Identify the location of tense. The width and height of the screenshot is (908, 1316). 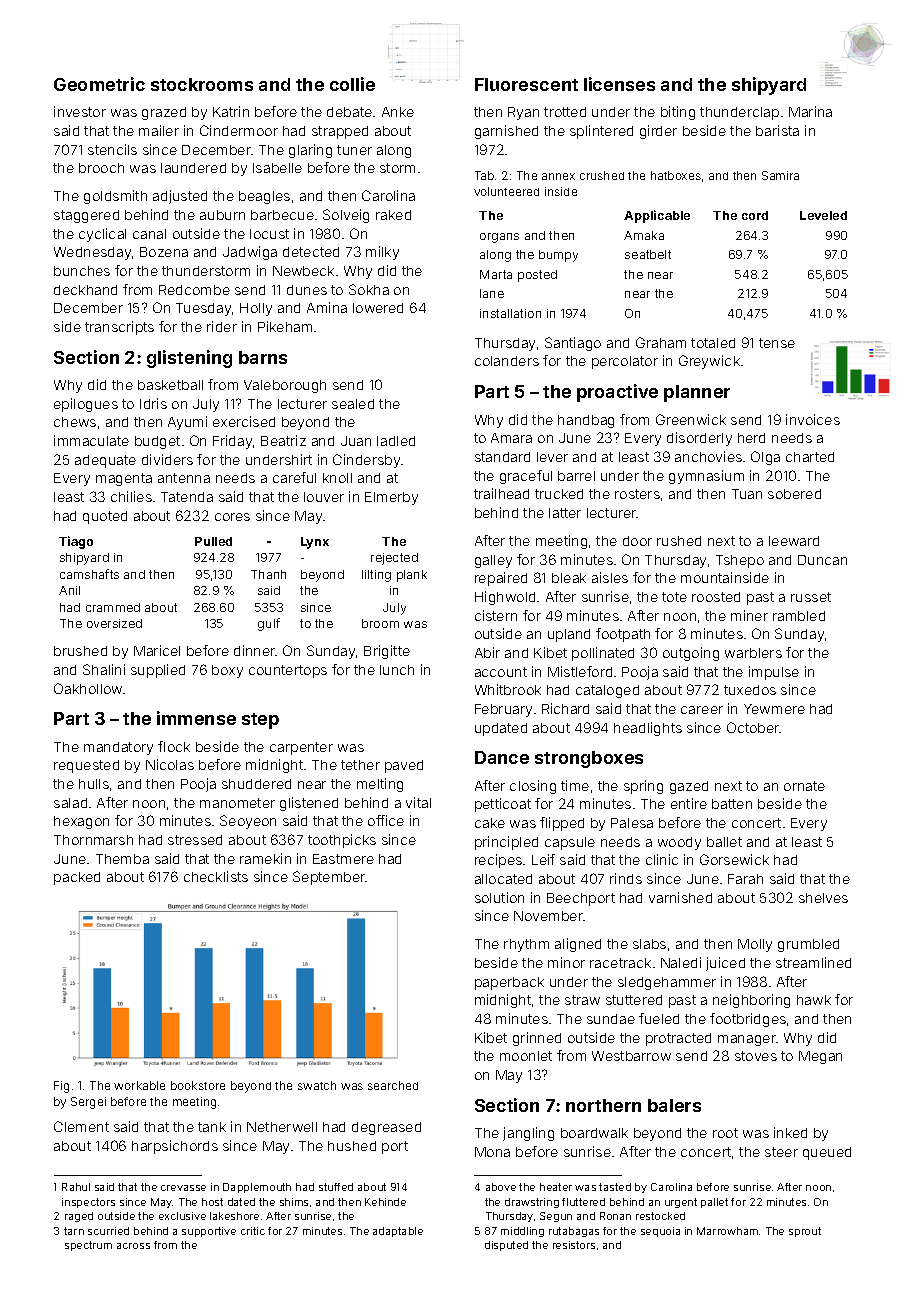
(777, 343).
